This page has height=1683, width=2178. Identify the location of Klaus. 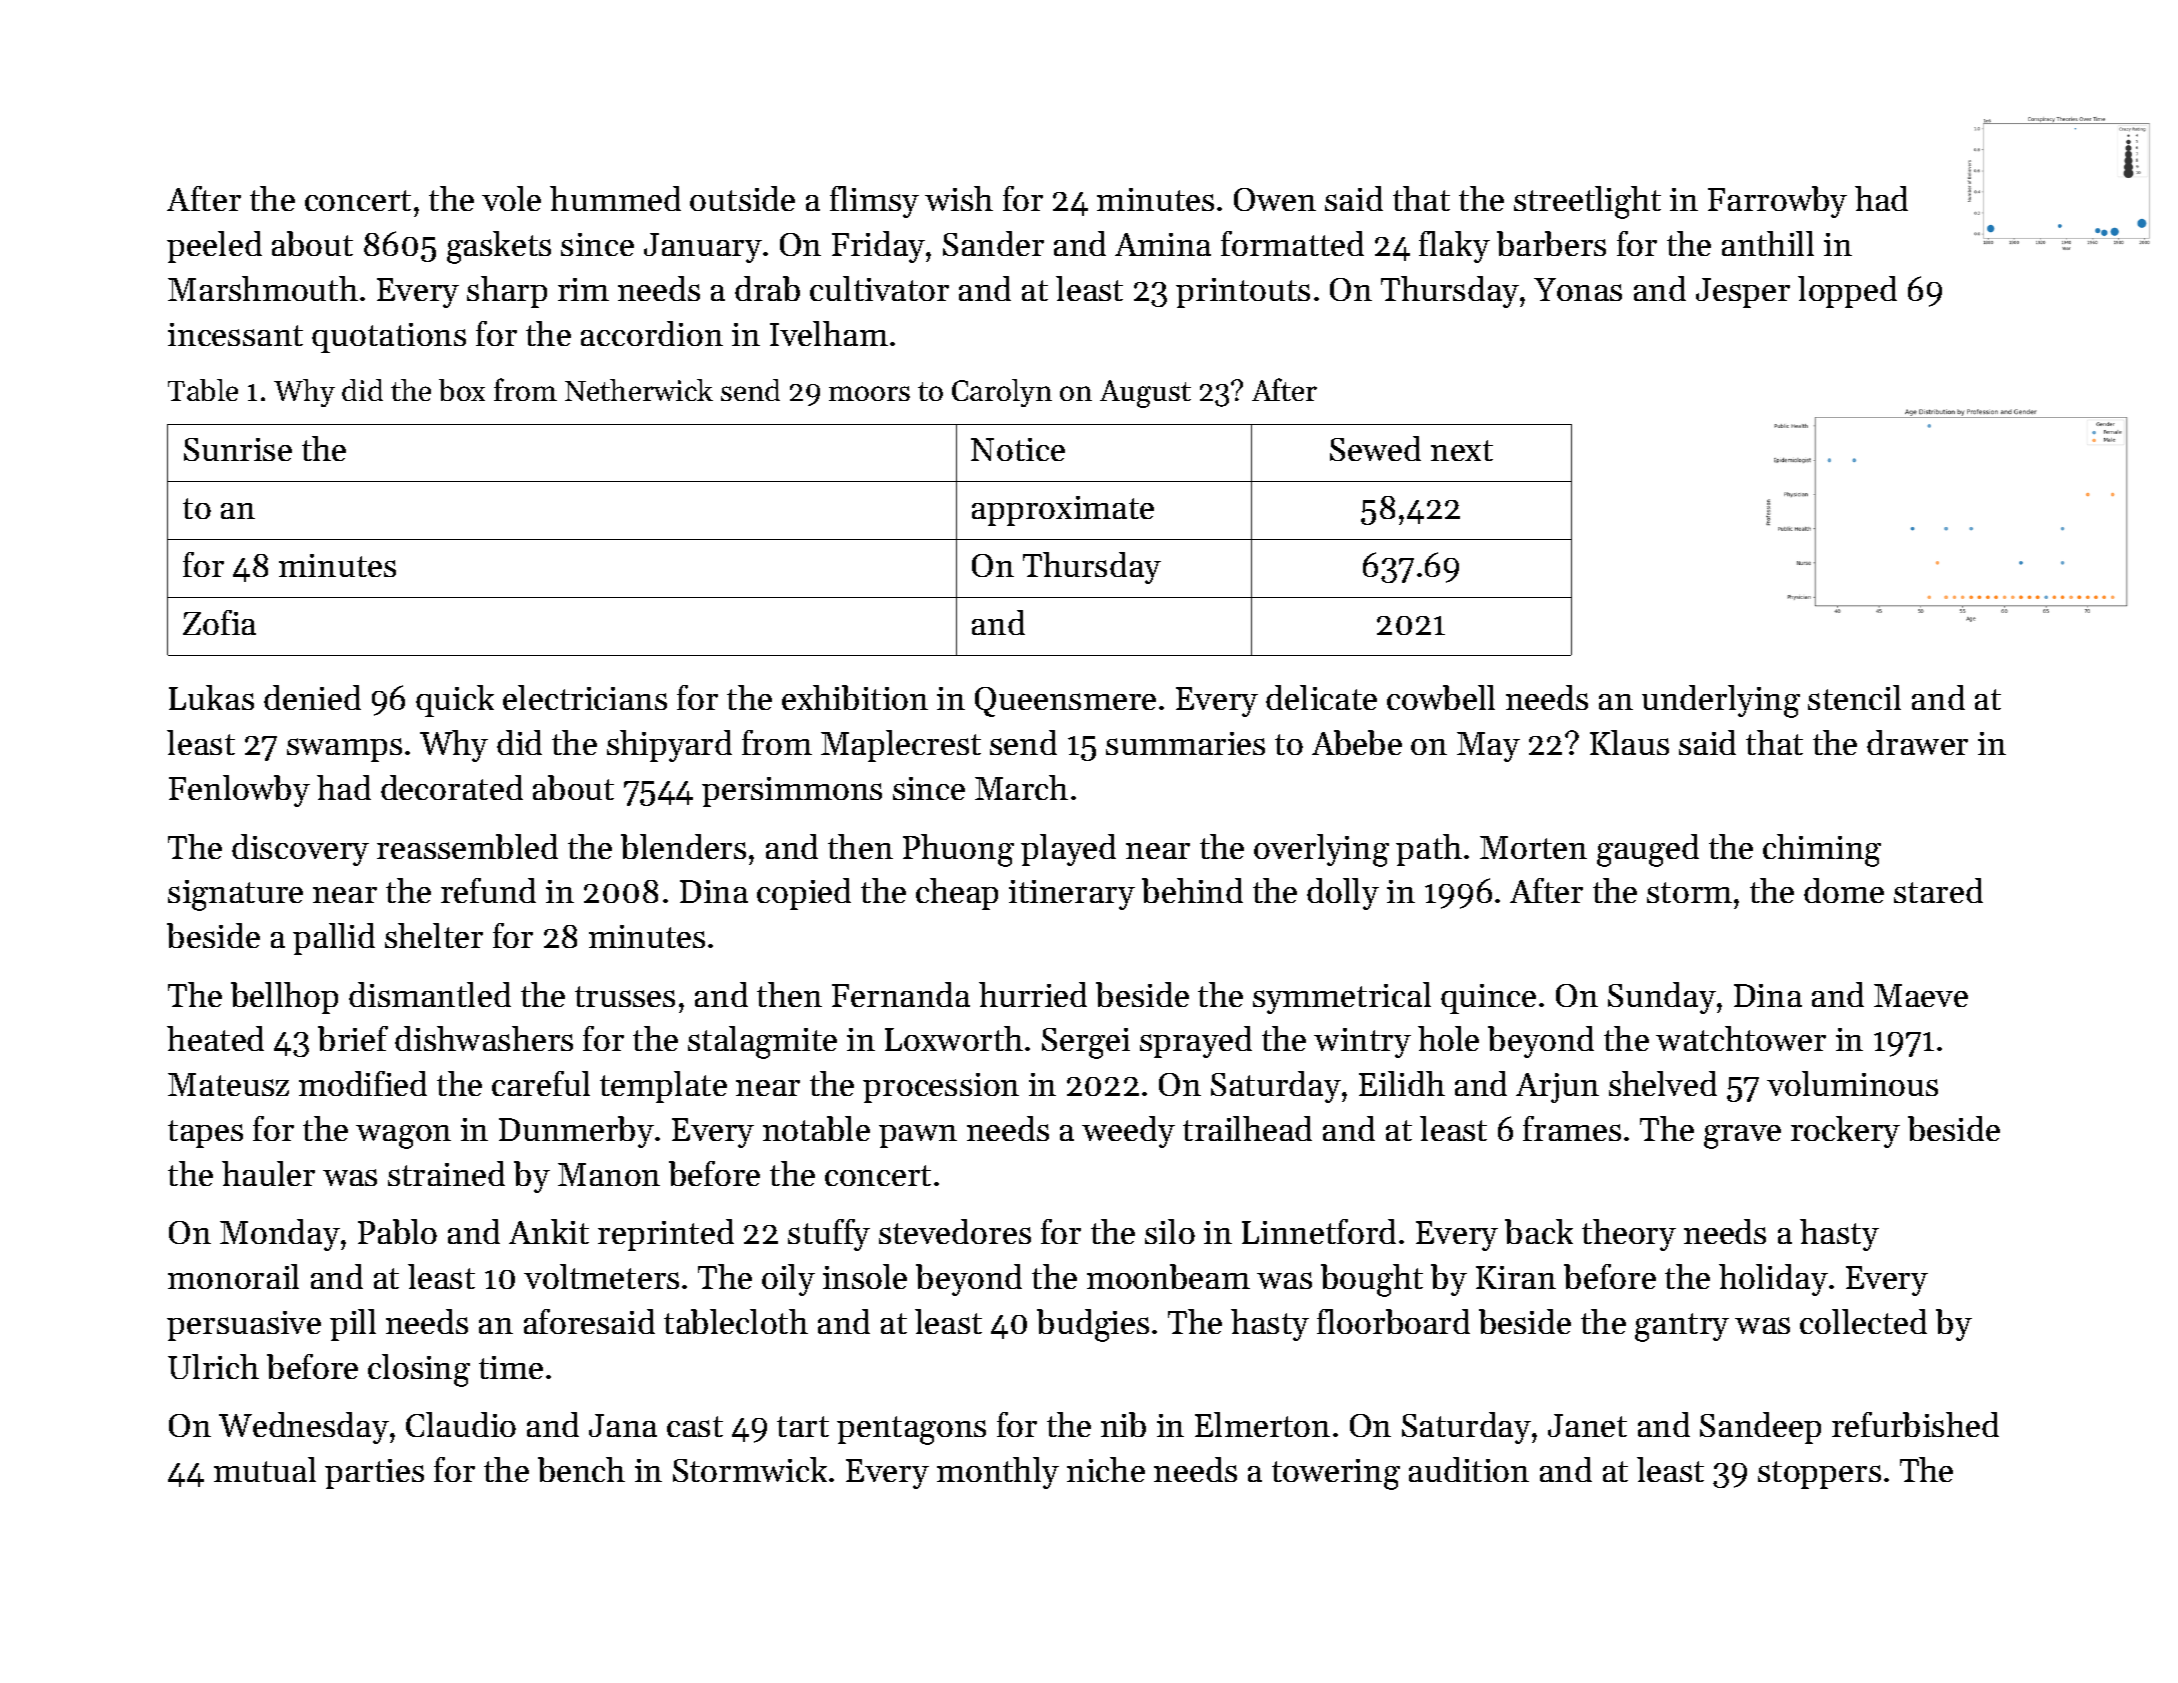
(1629, 742).
